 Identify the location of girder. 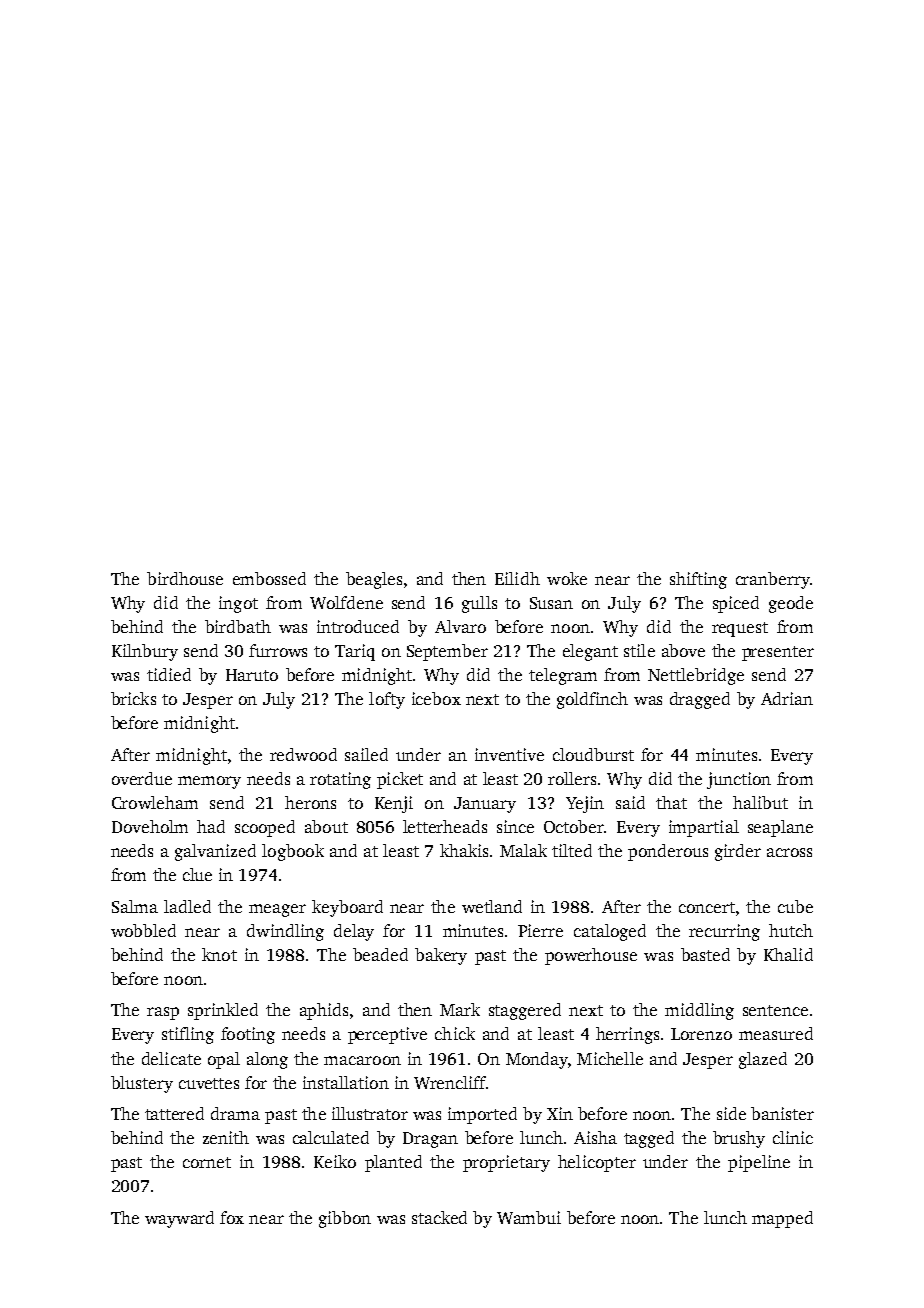
(738, 852).
